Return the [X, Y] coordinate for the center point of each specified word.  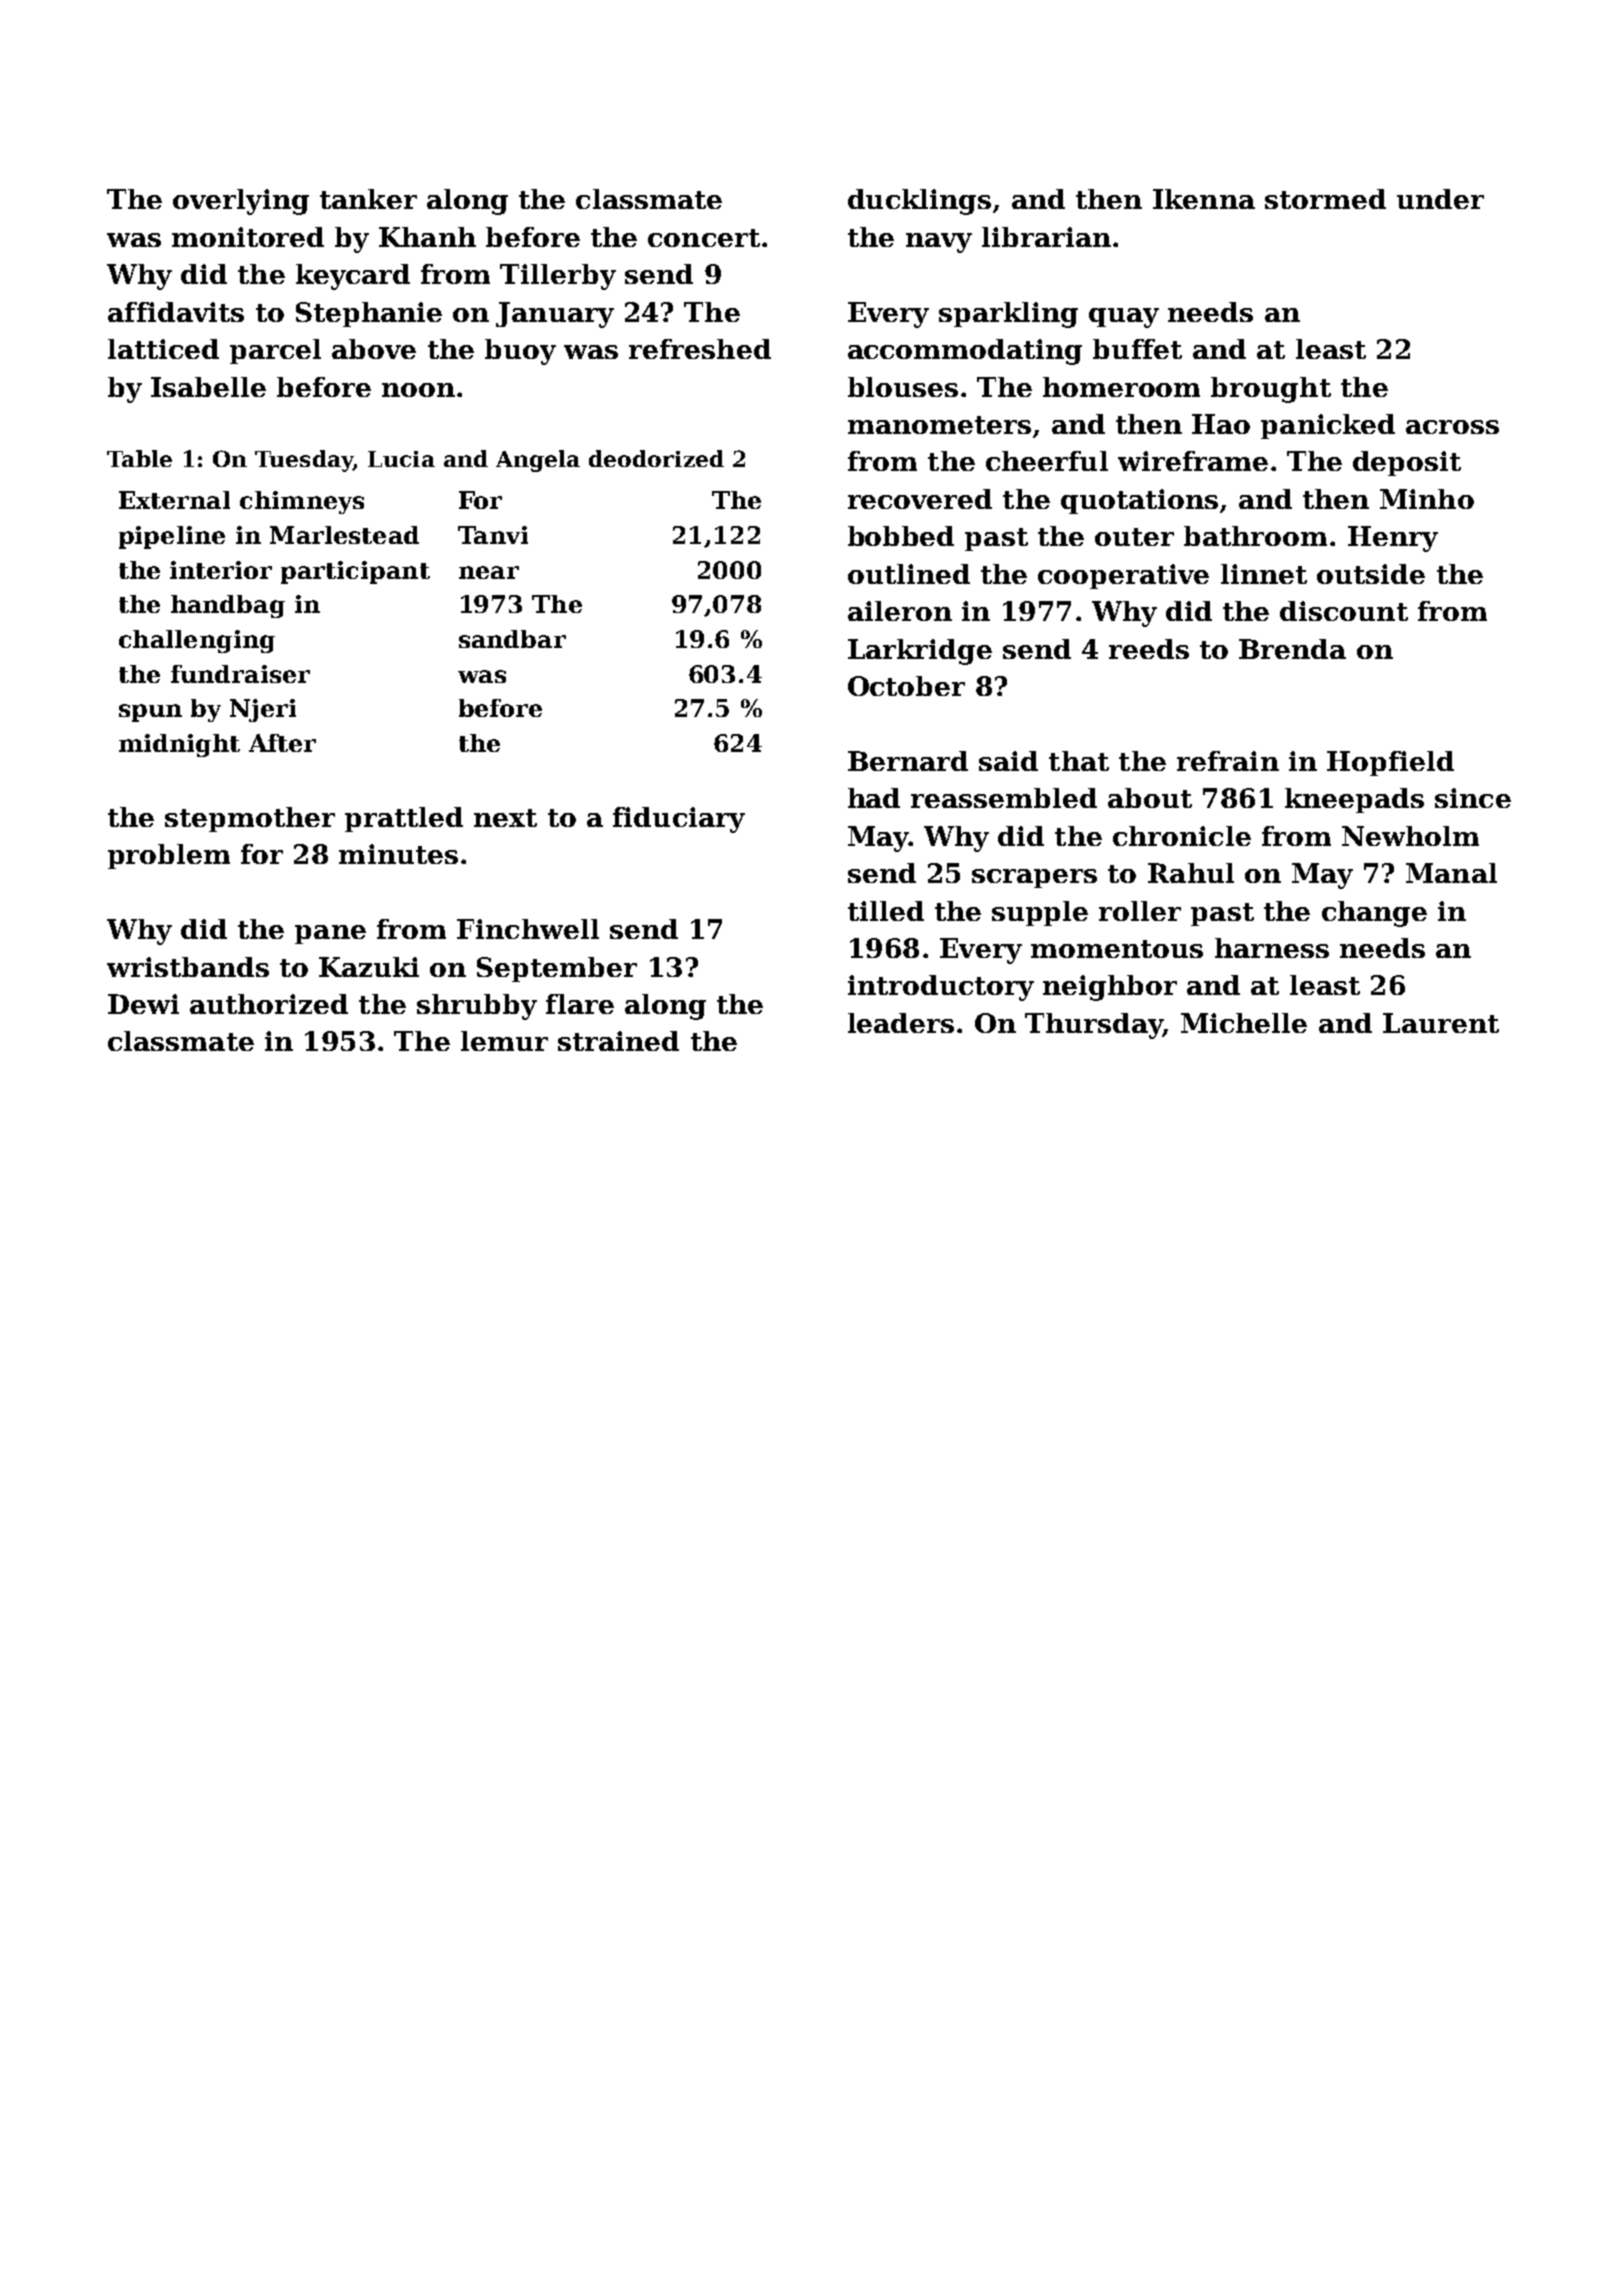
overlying [241, 202]
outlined [909, 574]
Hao [1221, 424]
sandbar [512, 639]
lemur [504, 1041]
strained [618, 1041]
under [1440, 199]
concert [704, 238]
